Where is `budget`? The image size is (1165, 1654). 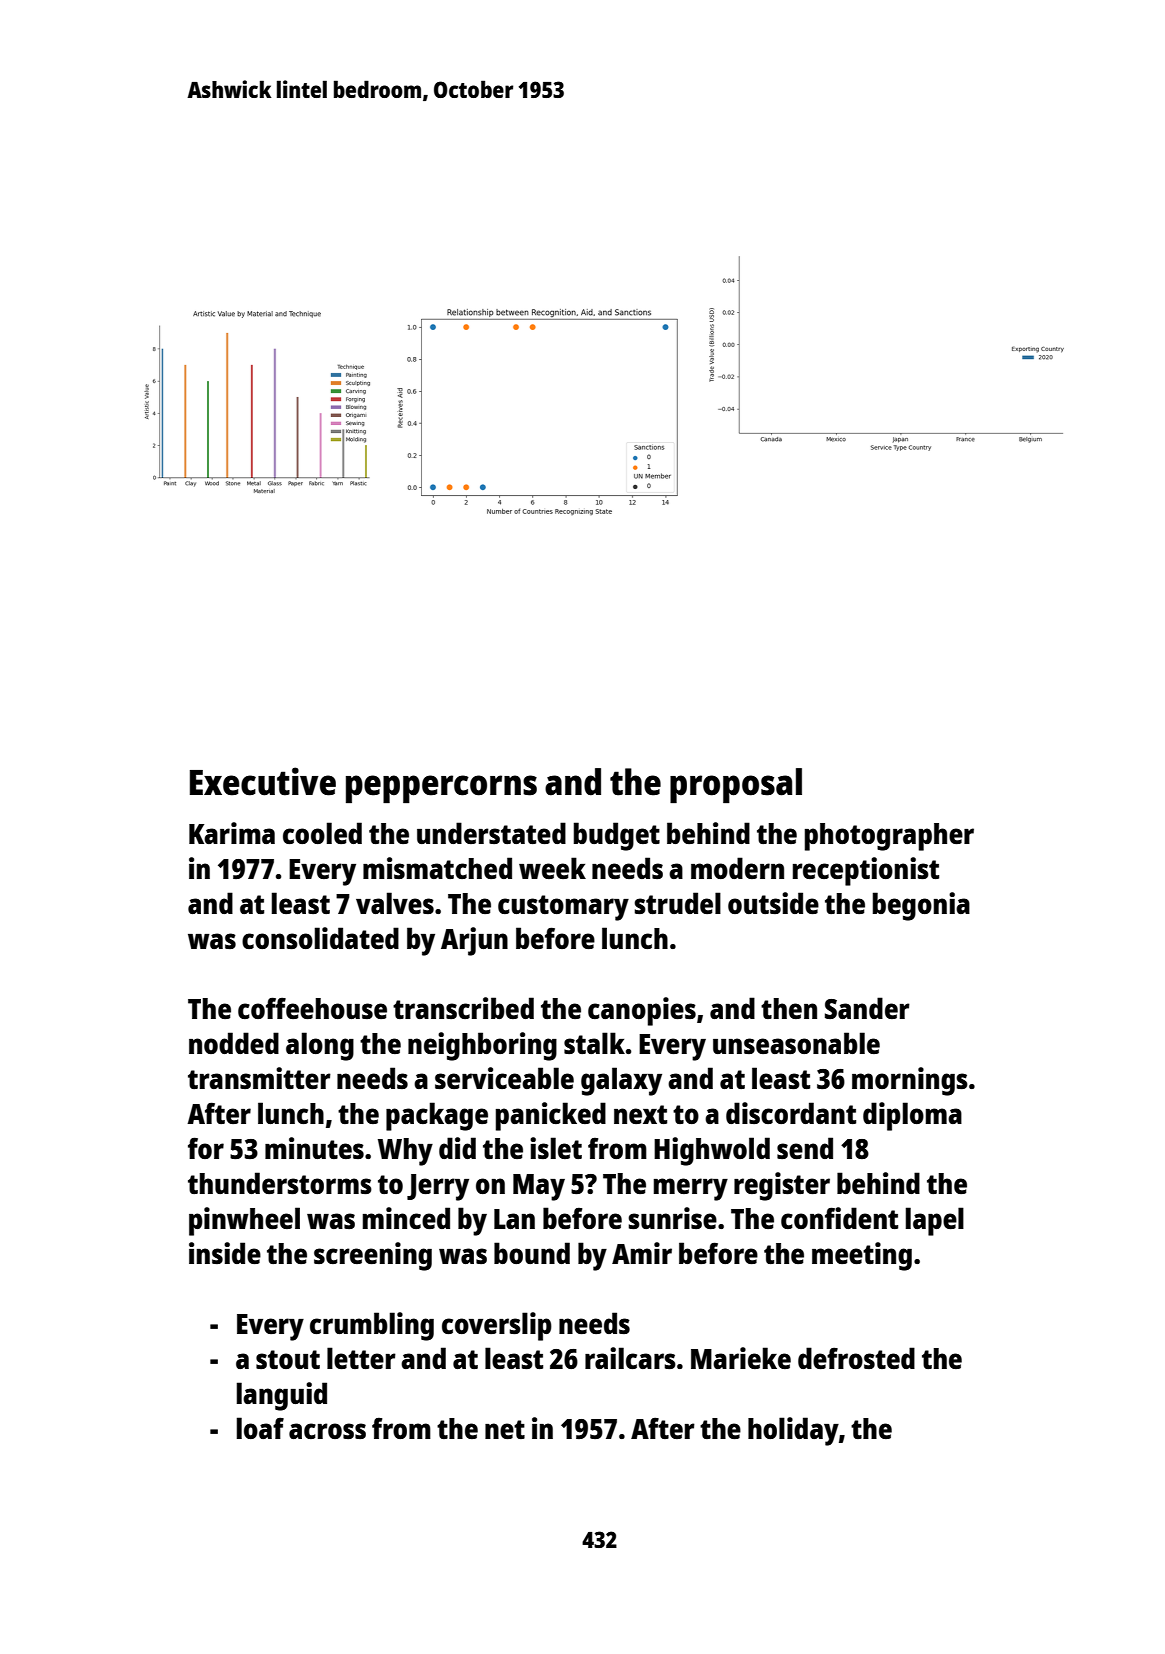
budget is located at coordinates (617, 836).
